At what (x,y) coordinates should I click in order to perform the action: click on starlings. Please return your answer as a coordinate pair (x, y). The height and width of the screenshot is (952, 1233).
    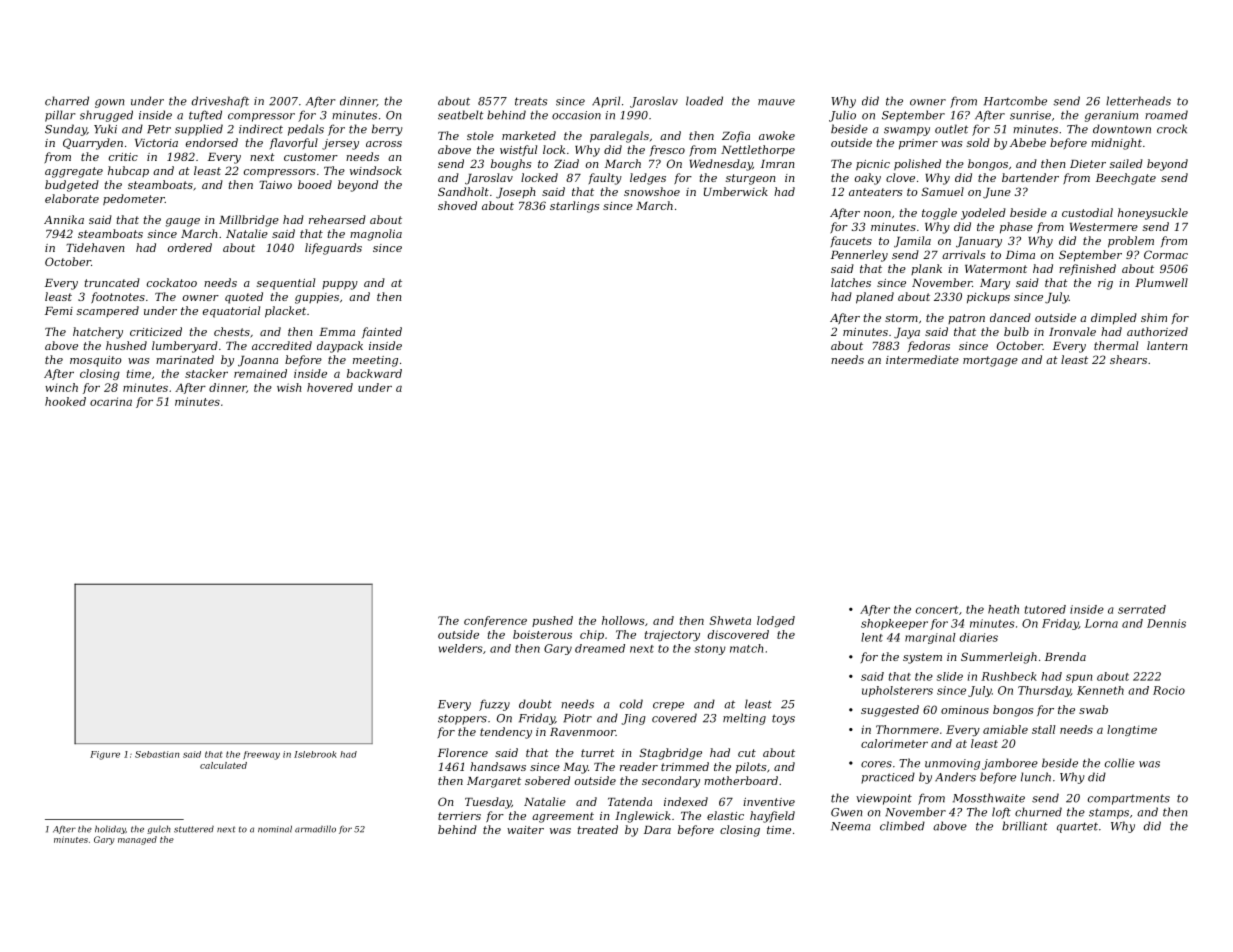
    Looking at the image, I should click on (574, 207).
